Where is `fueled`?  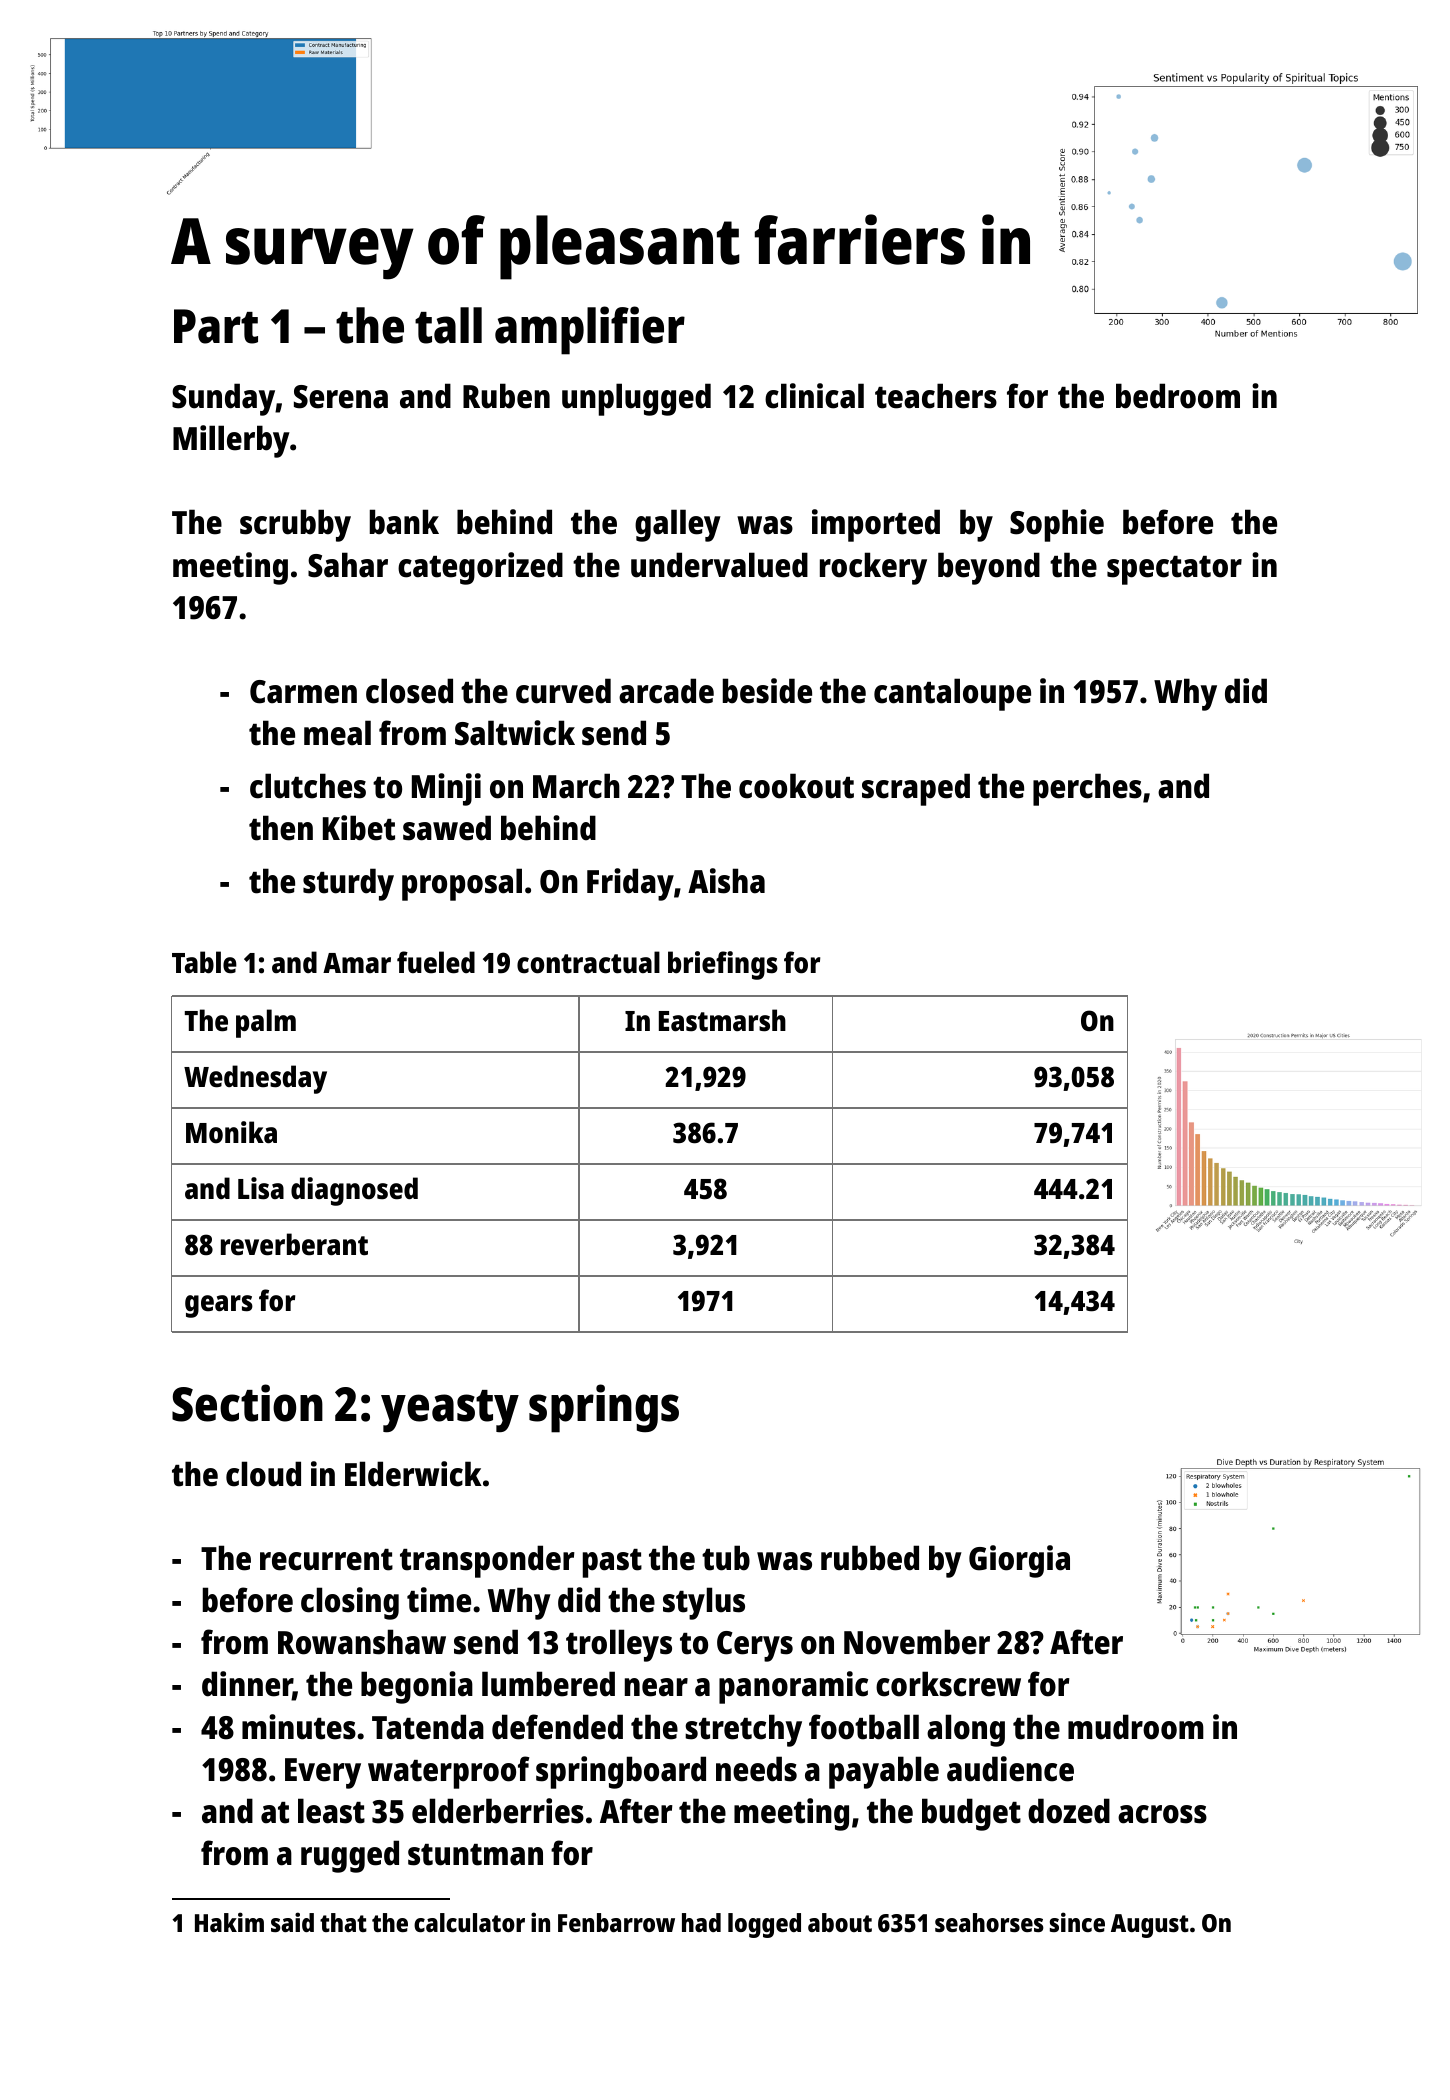
fueled is located at coordinates (436, 962).
